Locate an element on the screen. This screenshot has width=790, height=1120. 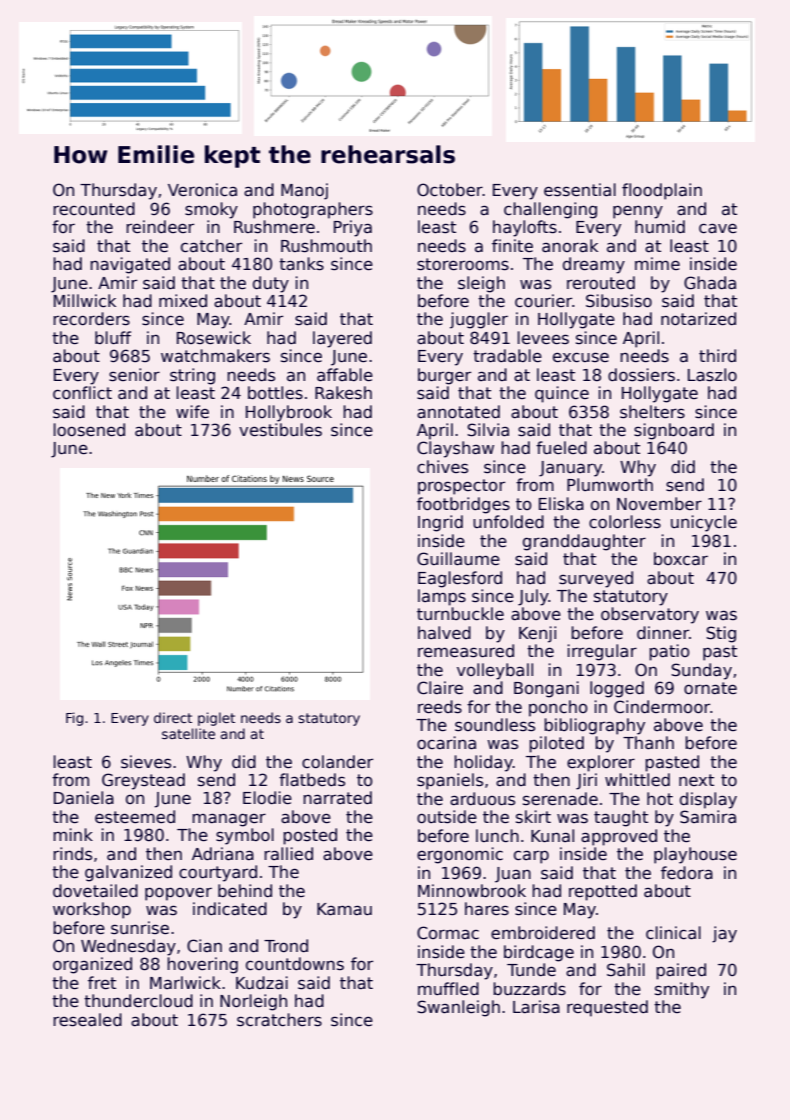
navigated is located at coordinates (130, 265).
